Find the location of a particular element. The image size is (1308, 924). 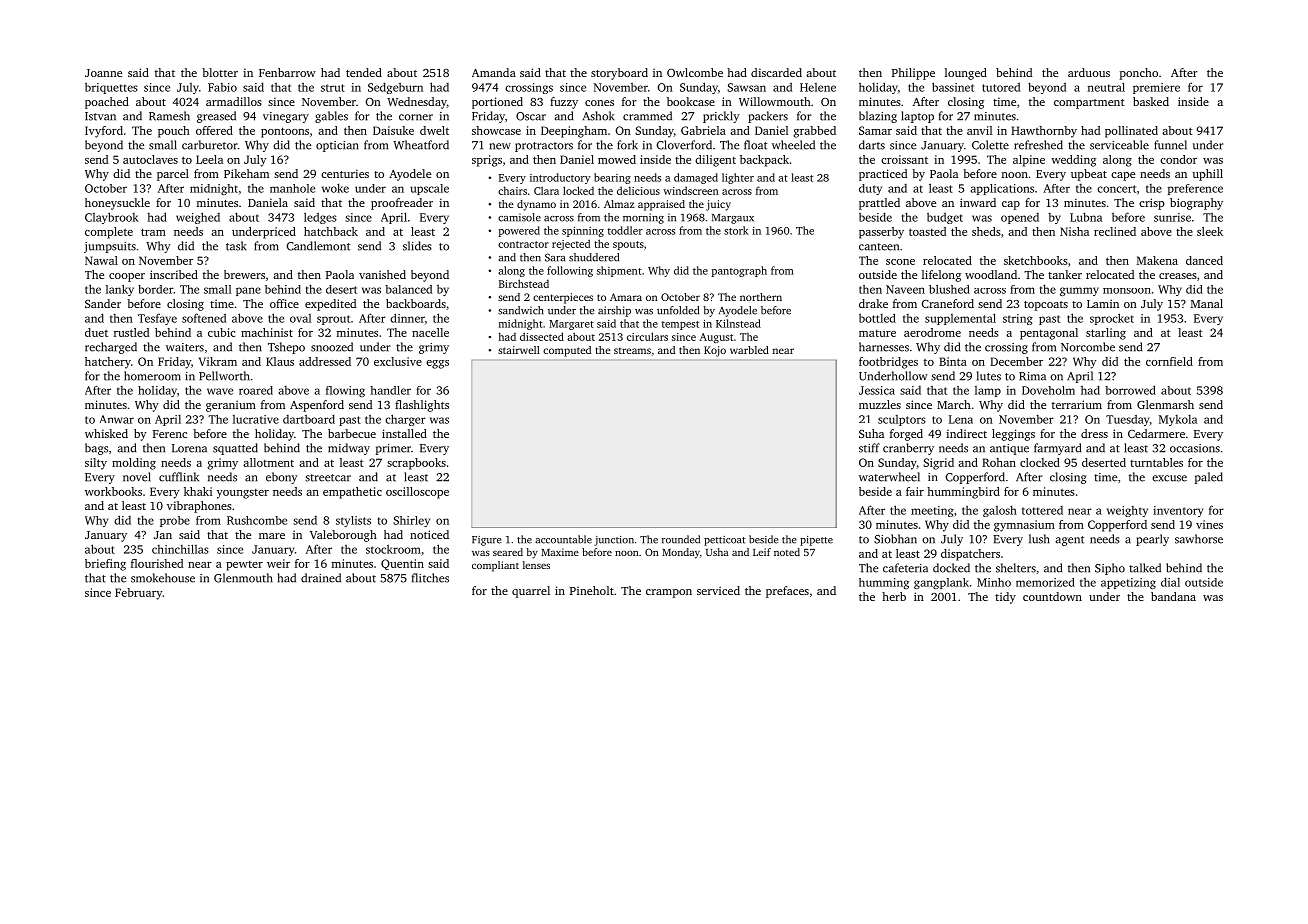

Joanne is located at coordinates (103, 73).
